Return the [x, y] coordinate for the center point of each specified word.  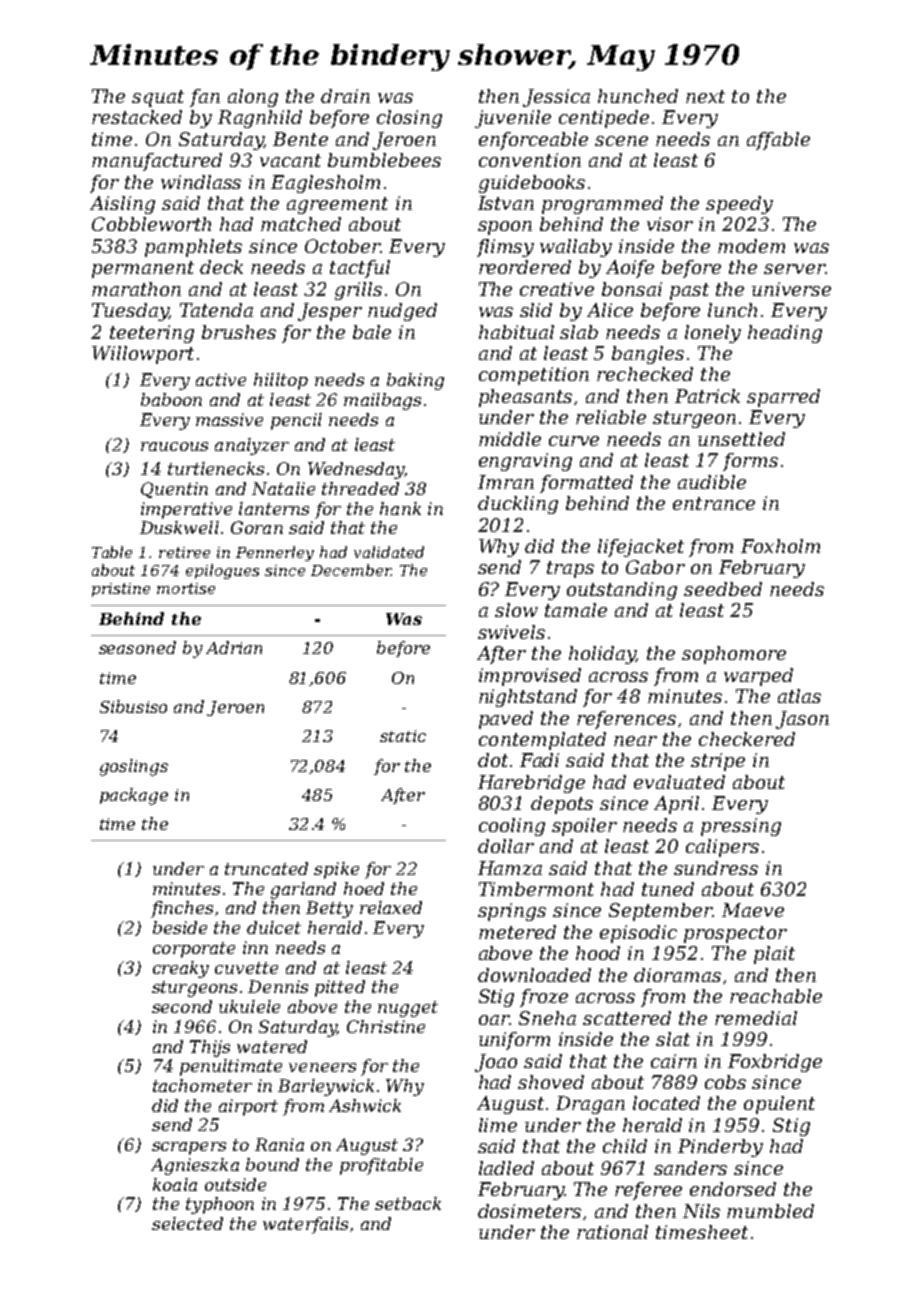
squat [158, 98]
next [705, 96]
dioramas [677, 975]
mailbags [382, 401]
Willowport [143, 355]
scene [621, 141]
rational [612, 1232]
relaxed [391, 907]
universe [791, 289]
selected [187, 1223]
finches [182, 909]
